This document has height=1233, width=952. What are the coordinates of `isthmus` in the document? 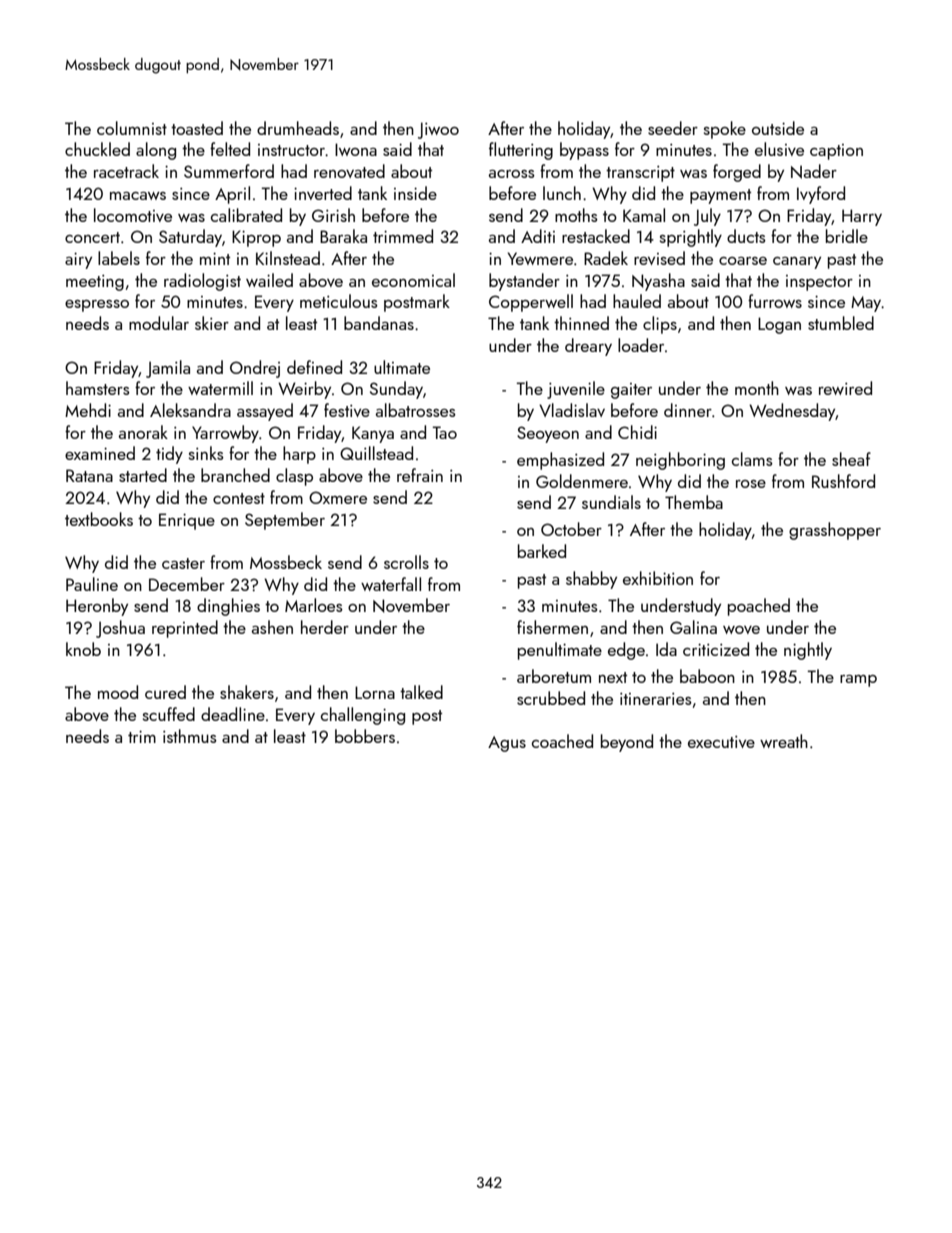 It's located at (190, 736).
